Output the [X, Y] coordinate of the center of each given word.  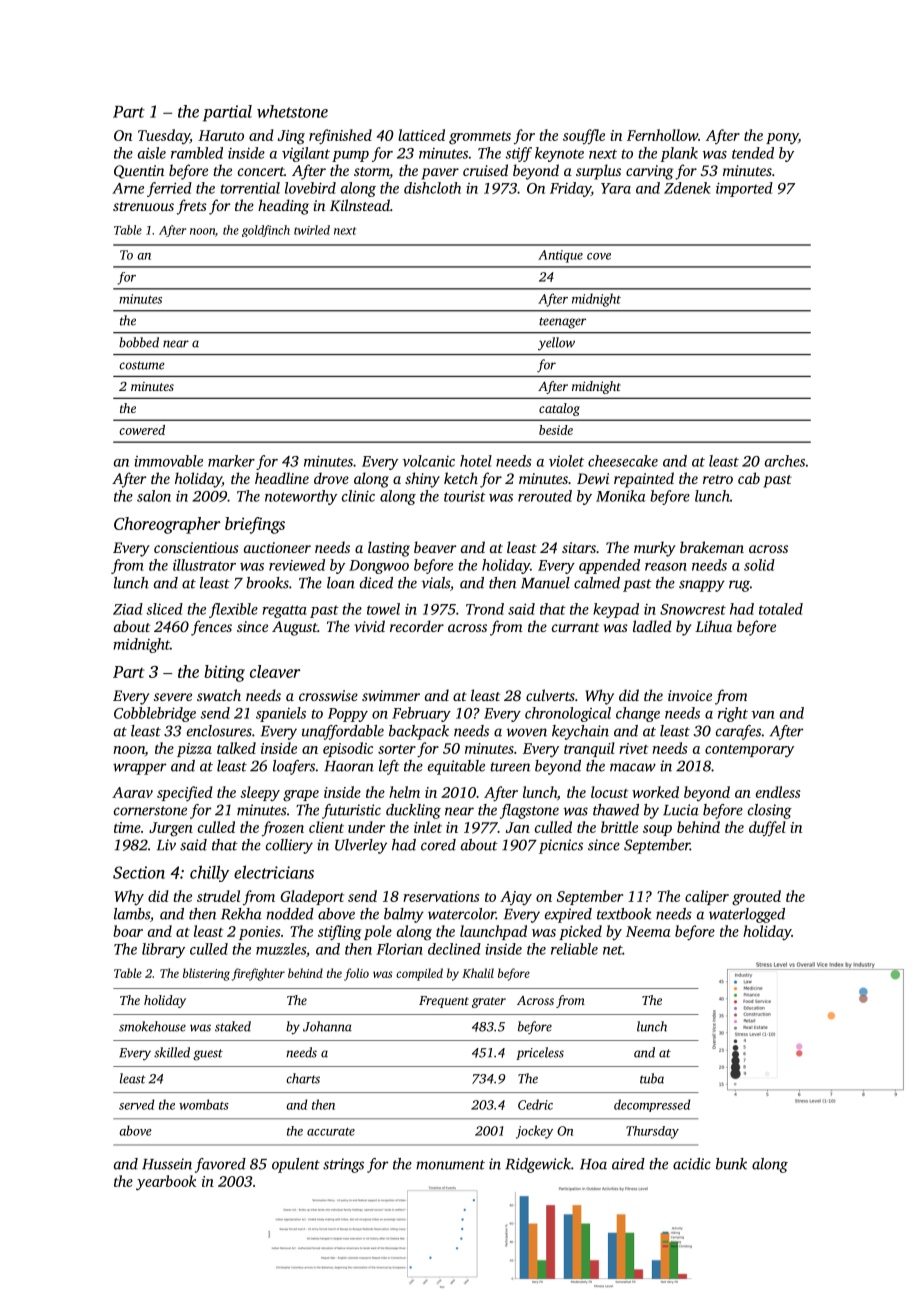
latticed [421, 135]
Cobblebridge [155, 714]
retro [718, 479]
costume [141, 365]
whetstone [292, 111]
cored [438, 845]
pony [782, 139]
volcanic [429, 461]
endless [778, 792]
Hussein [167, 1164]
